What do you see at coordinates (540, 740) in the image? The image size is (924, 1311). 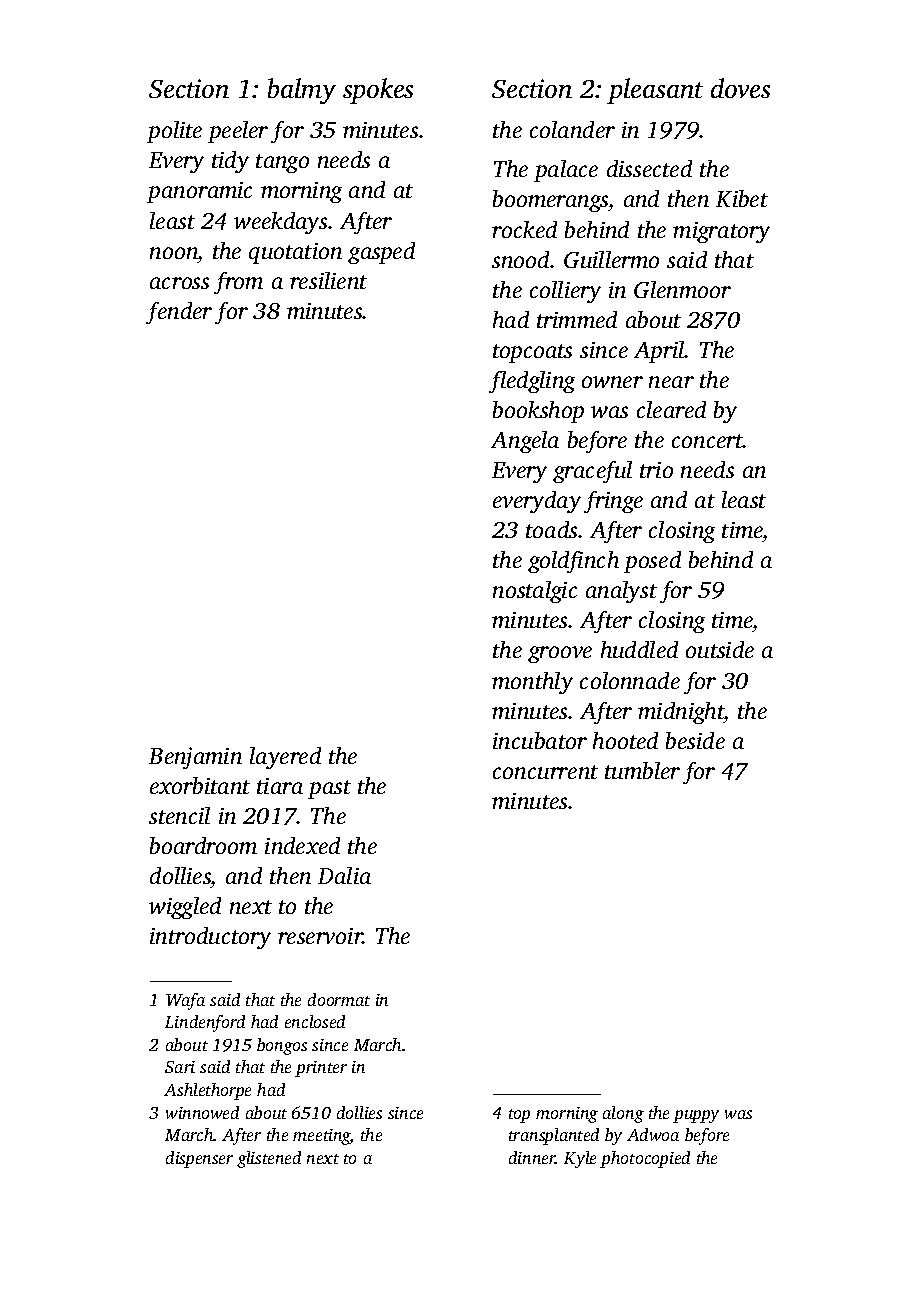 I see `incubator` at bounding box center [540, 740].
